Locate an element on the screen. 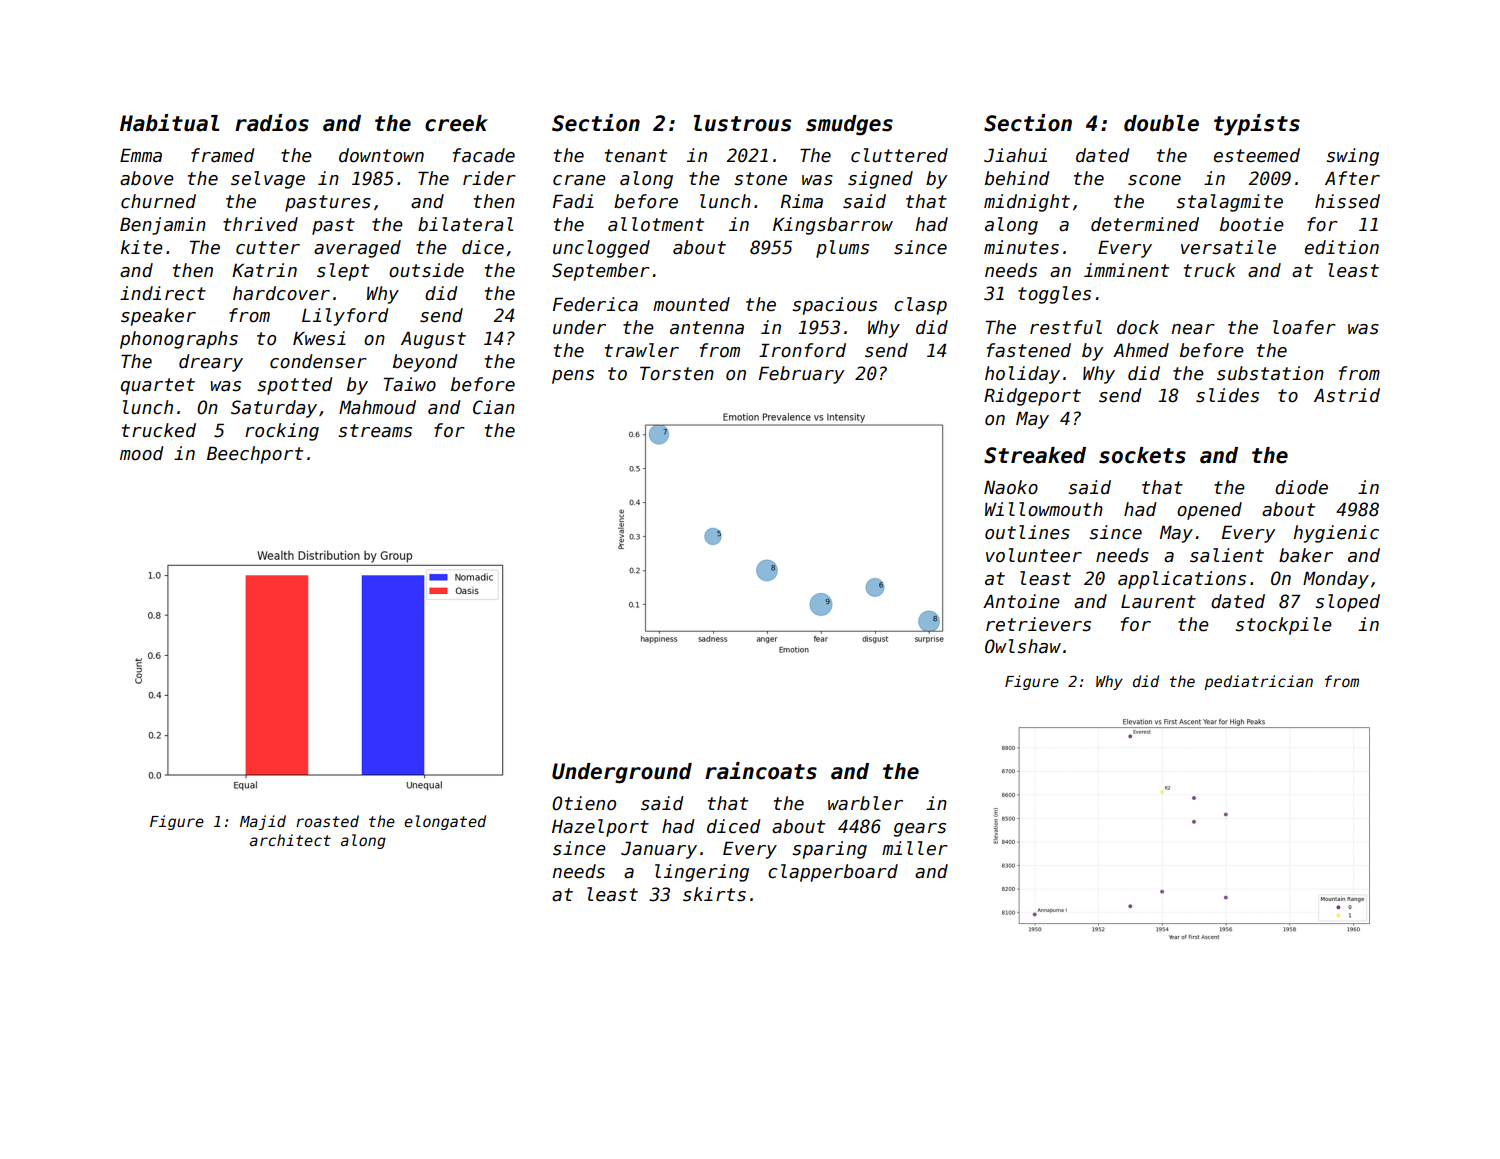 This screenshot has height=1159, width=1500. gears is located at coordinates (920, 830).
